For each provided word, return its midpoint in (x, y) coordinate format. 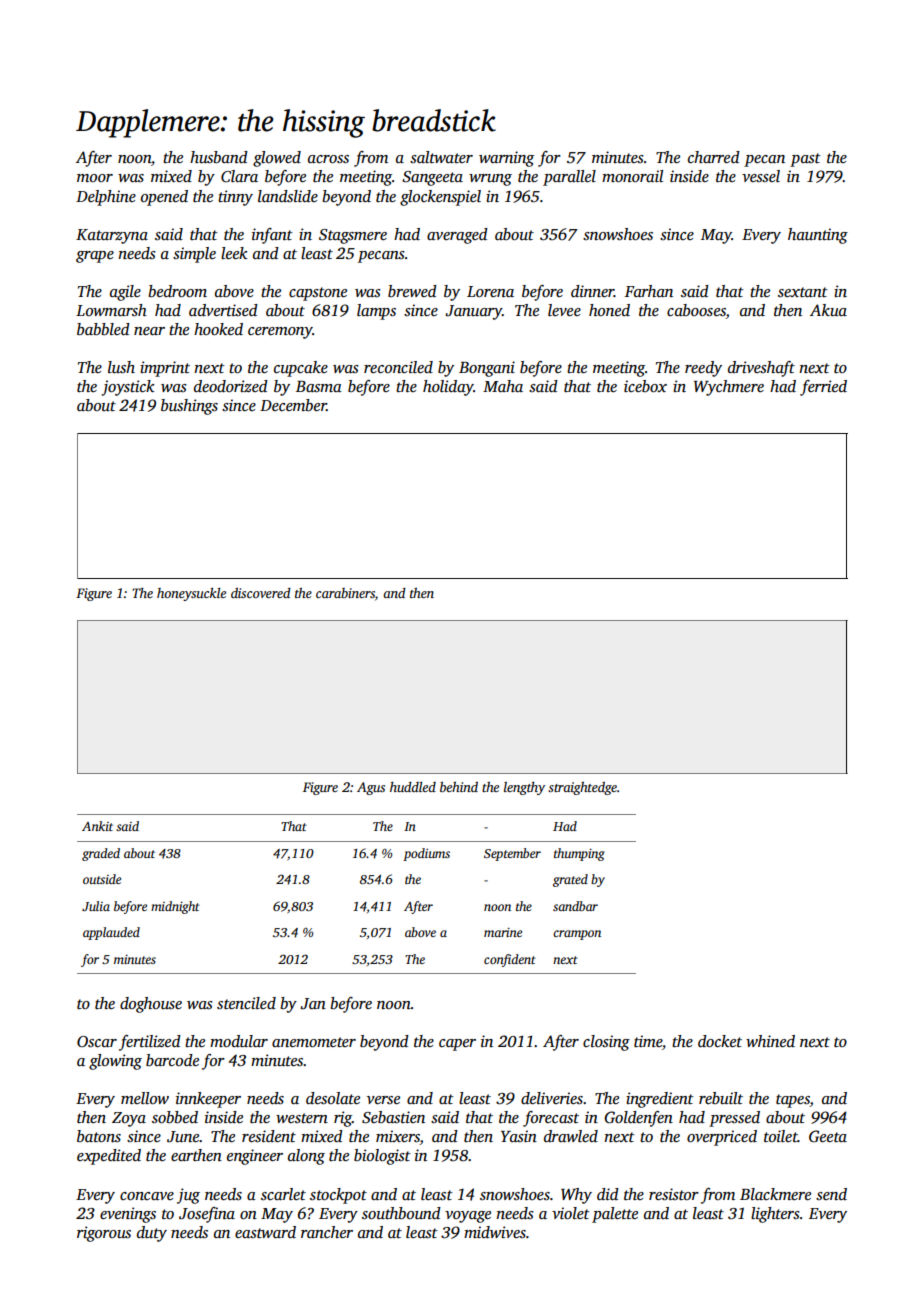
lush (121, 367)
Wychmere (729, 388)
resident (269, 1136)
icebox (645, 386)
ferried (823, 388)
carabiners (345, 593)
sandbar (575, 906)
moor (95, 178)
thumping (579, 854)
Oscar (97, 1042)
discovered (261, 593)
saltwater (441, 157)
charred (714, 157)
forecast (551, 1119)
